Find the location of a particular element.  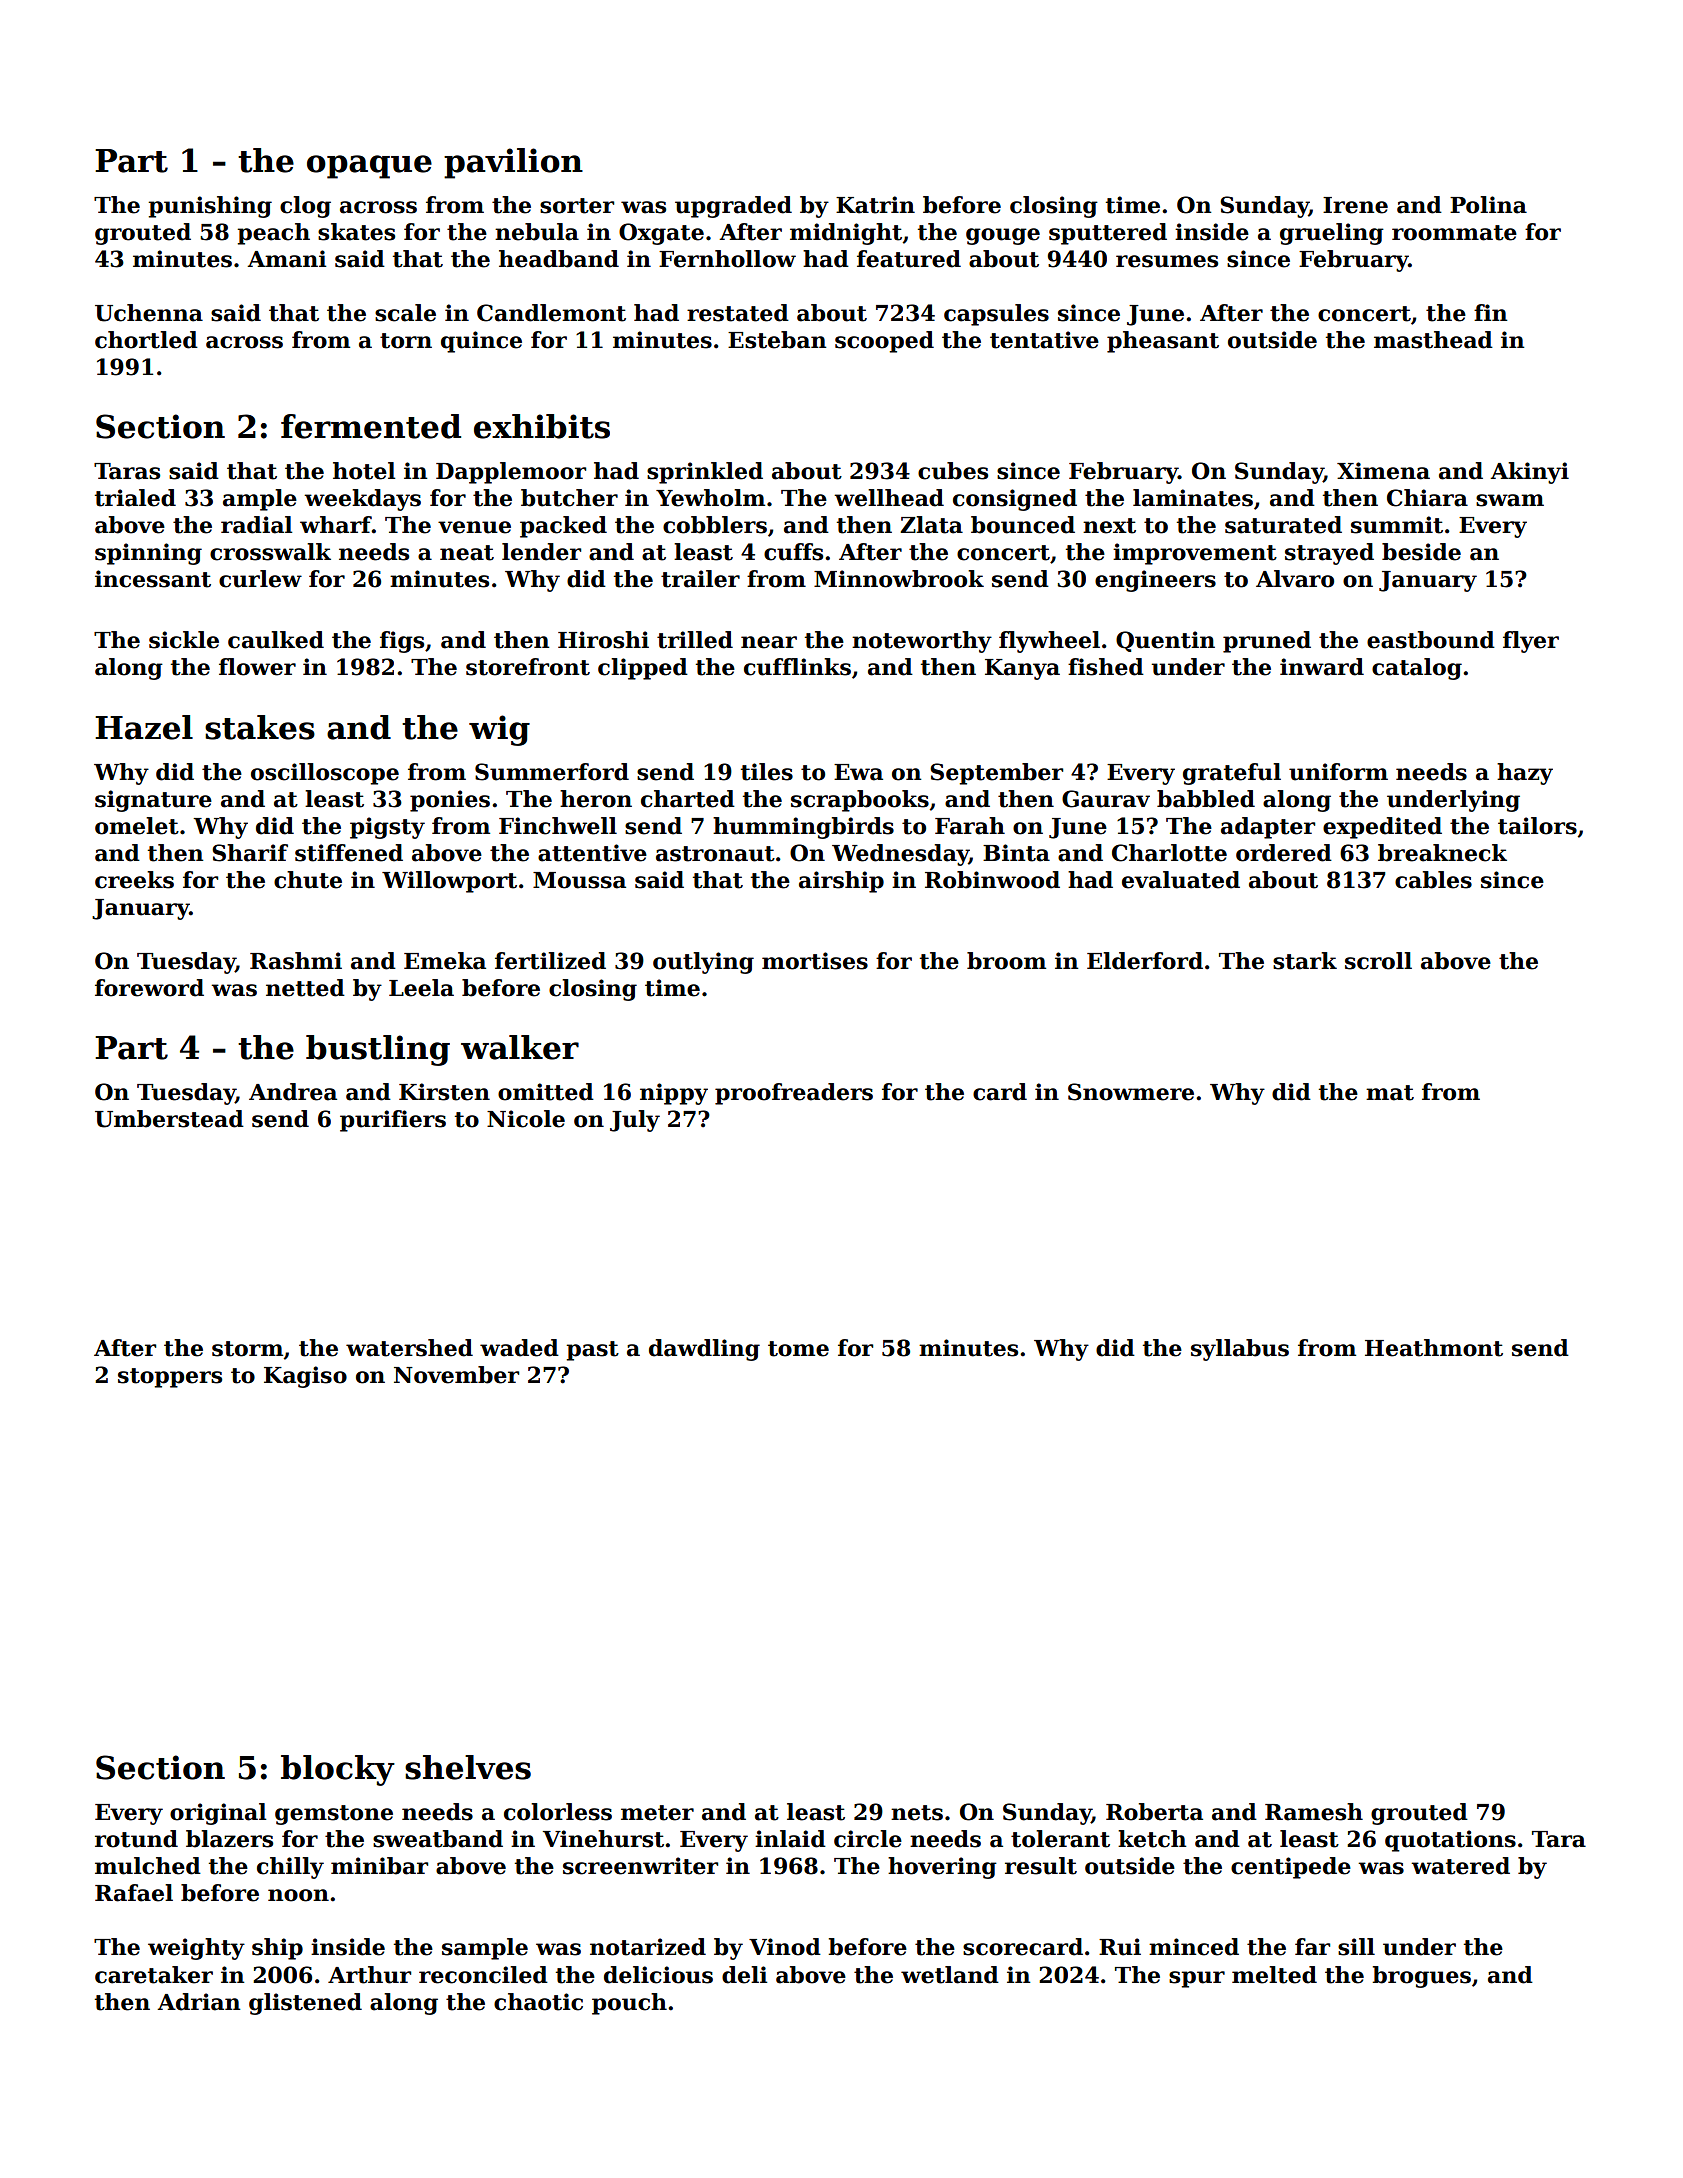

stiffened is located at coordinates (349, 853).
